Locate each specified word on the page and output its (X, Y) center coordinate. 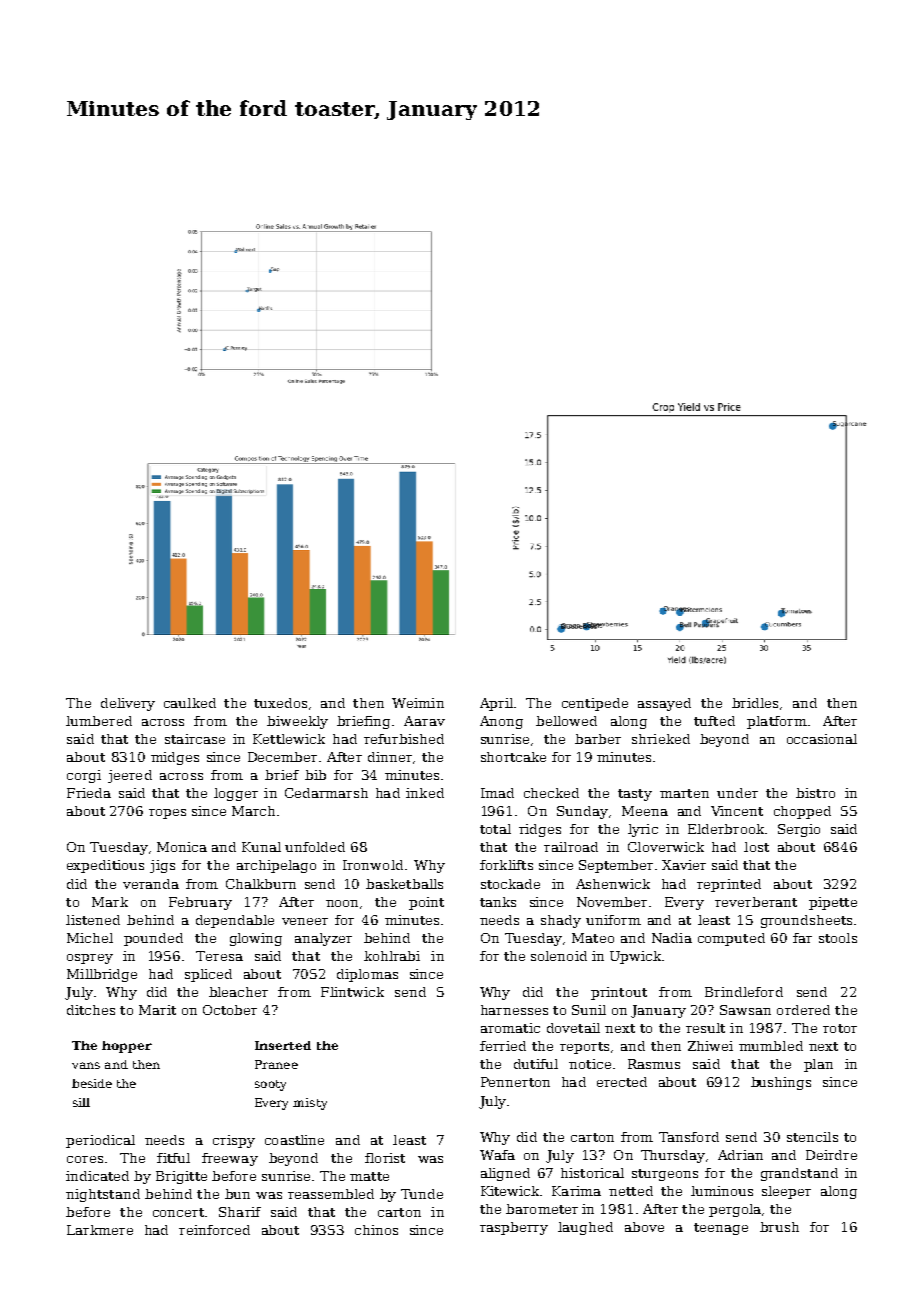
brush (779, 1227)
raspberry (514, 1228)
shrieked (661, 739)
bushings (781, 1083)
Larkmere (100, 1230)
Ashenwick (613, 884)
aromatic (510, 1028)
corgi (84, 776)
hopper (127, 1047)
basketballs (404, 884)
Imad (497, 793)
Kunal (261, 847)
